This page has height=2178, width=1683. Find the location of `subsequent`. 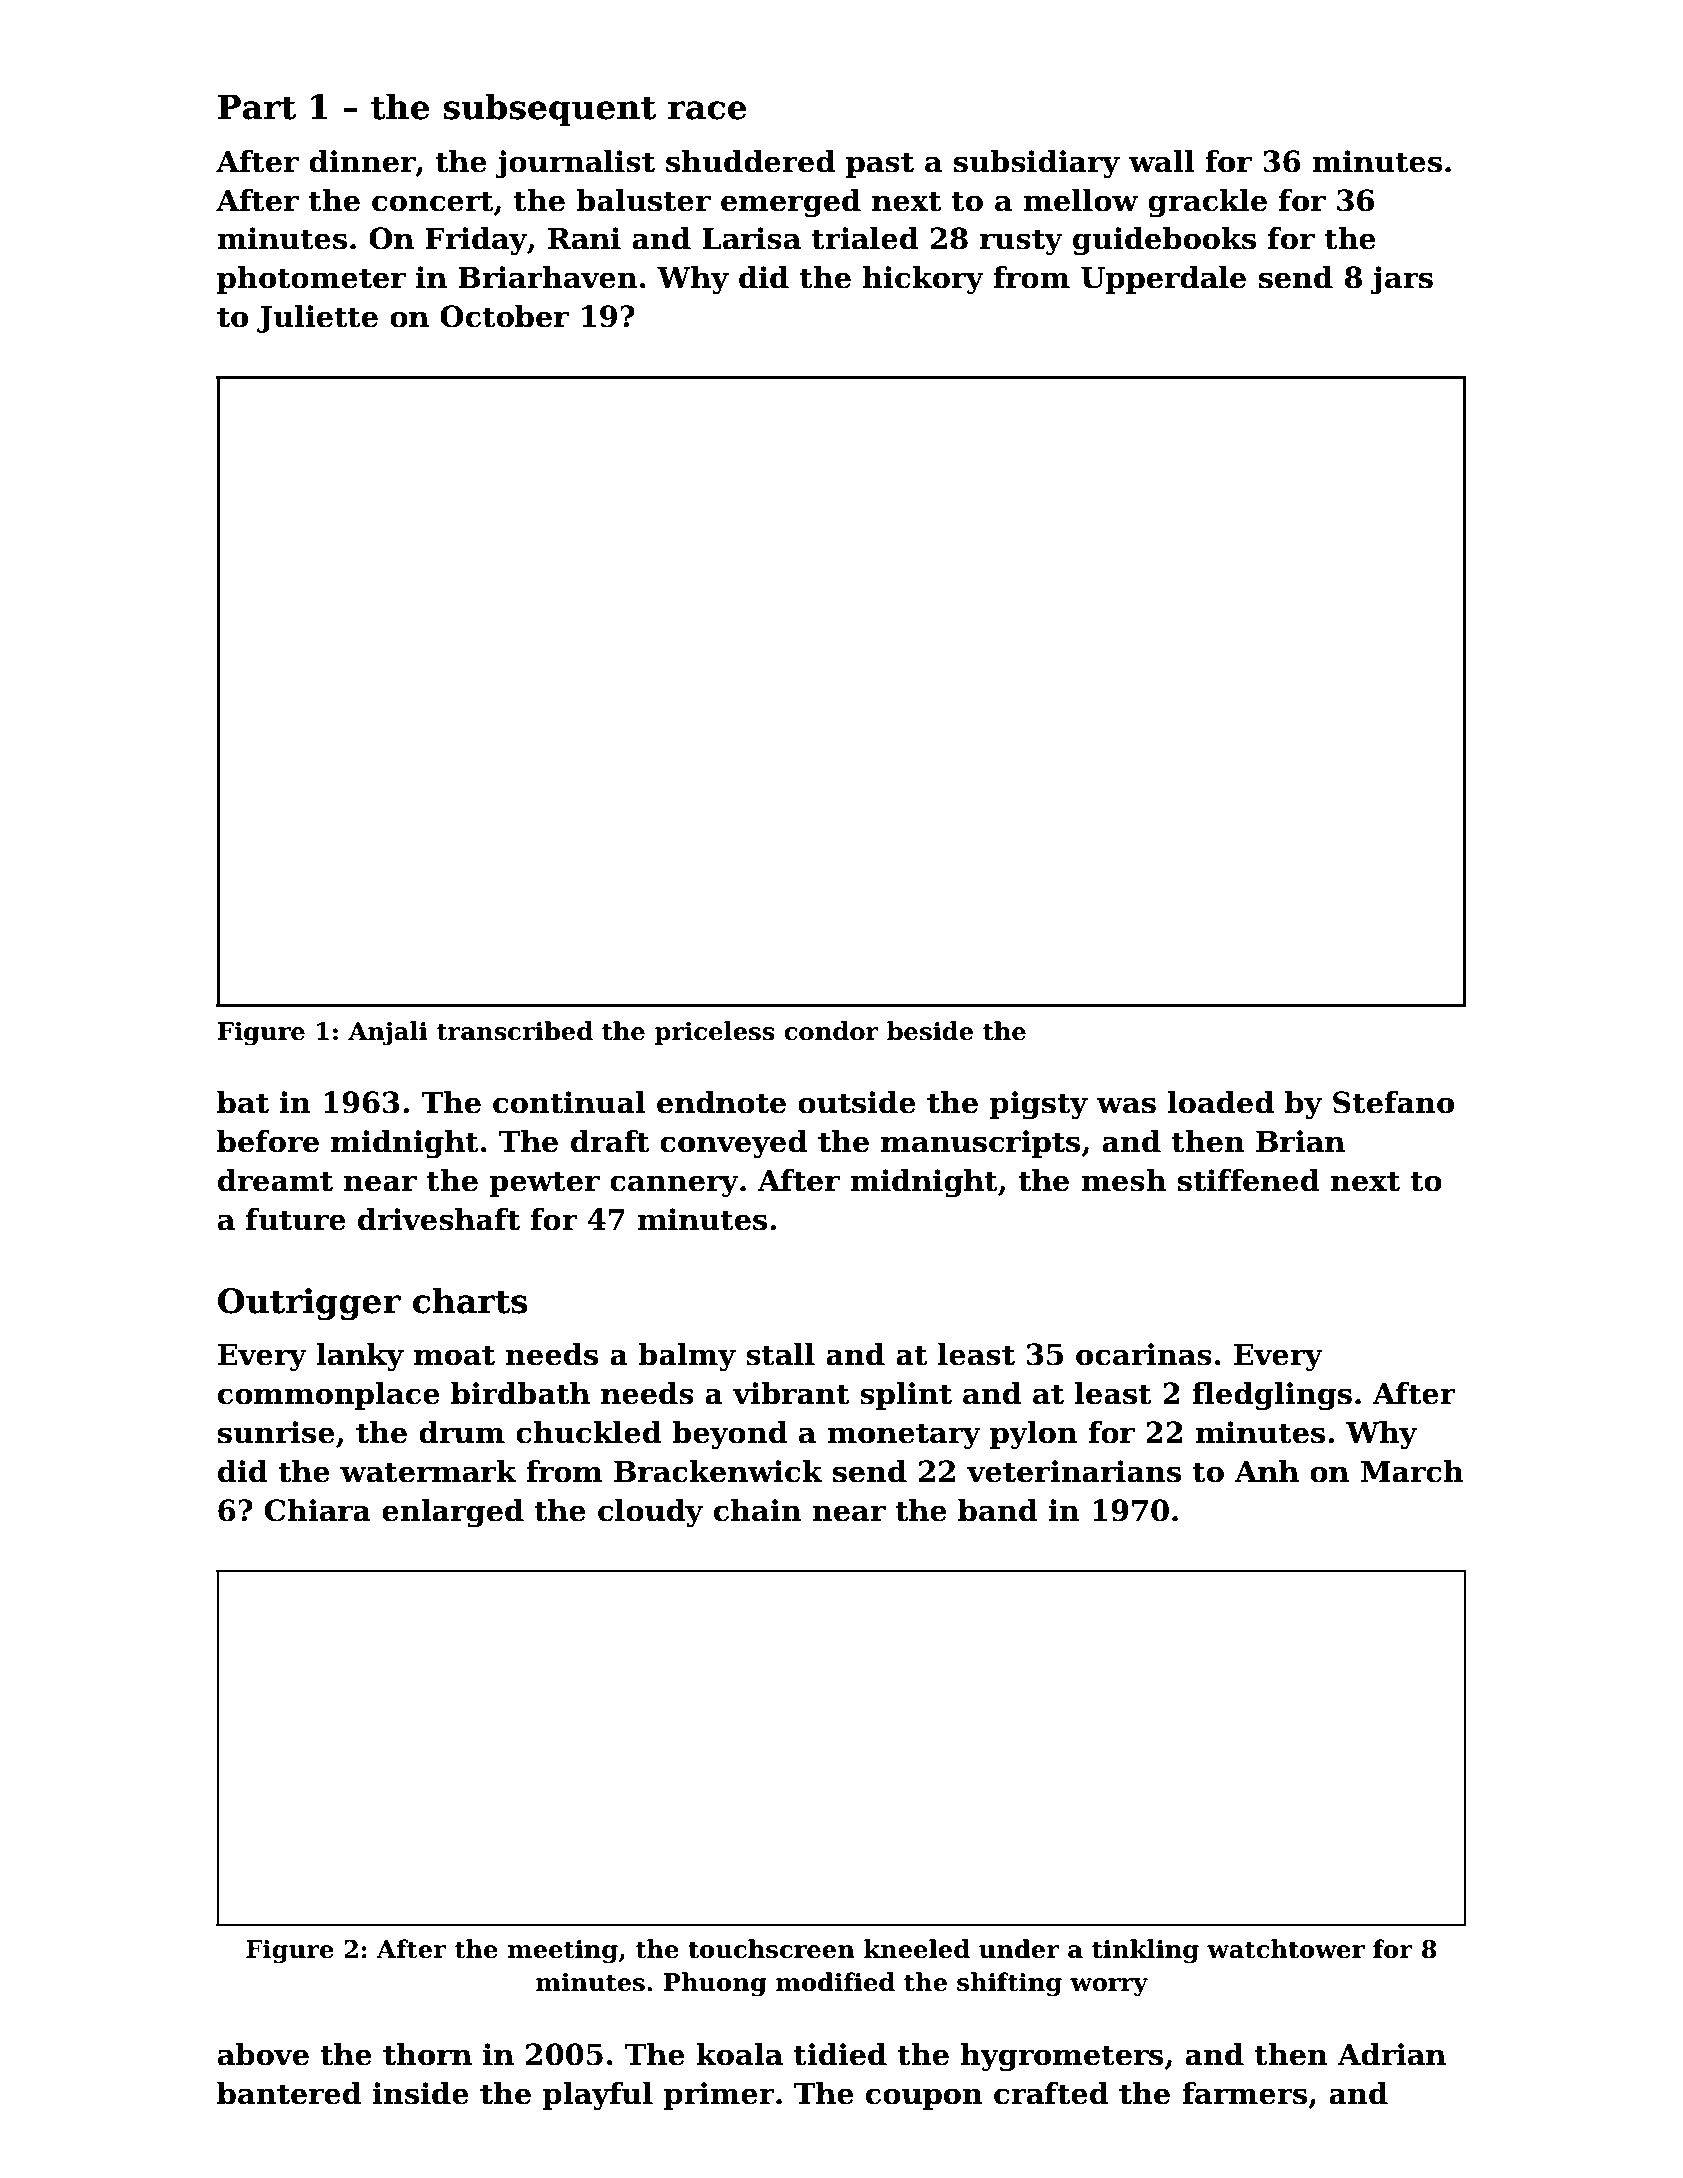

subsequent is located at coordinates (549, 109).
